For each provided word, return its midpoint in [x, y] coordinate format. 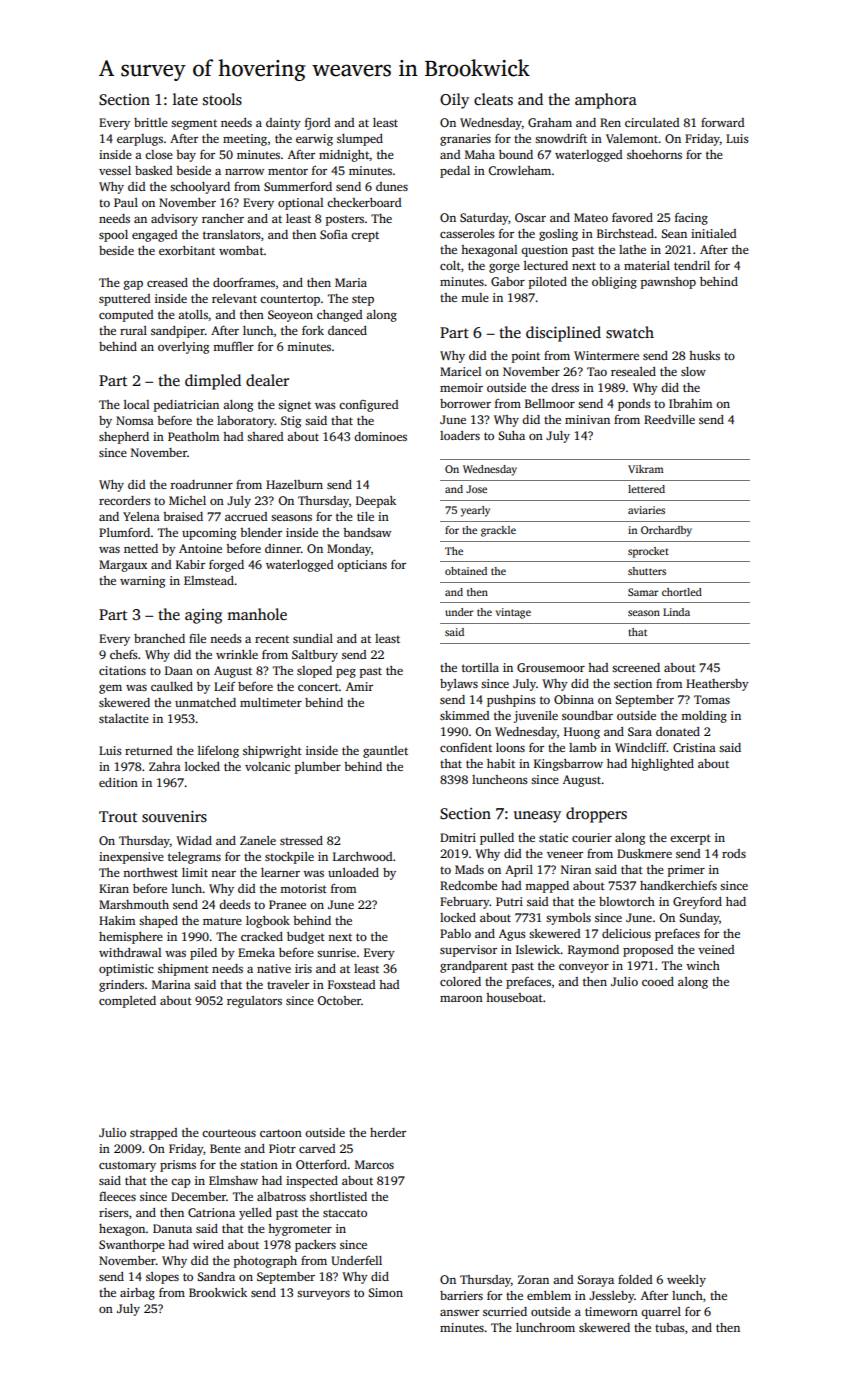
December [198, 1196]
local [136, 404]
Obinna [574, 699]
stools [222, 99]
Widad [194, 840]
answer [459, 1312]
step [363, 300]
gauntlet [385, 752]
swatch [630, 332]
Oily [454, 101]
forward [723, 122]
